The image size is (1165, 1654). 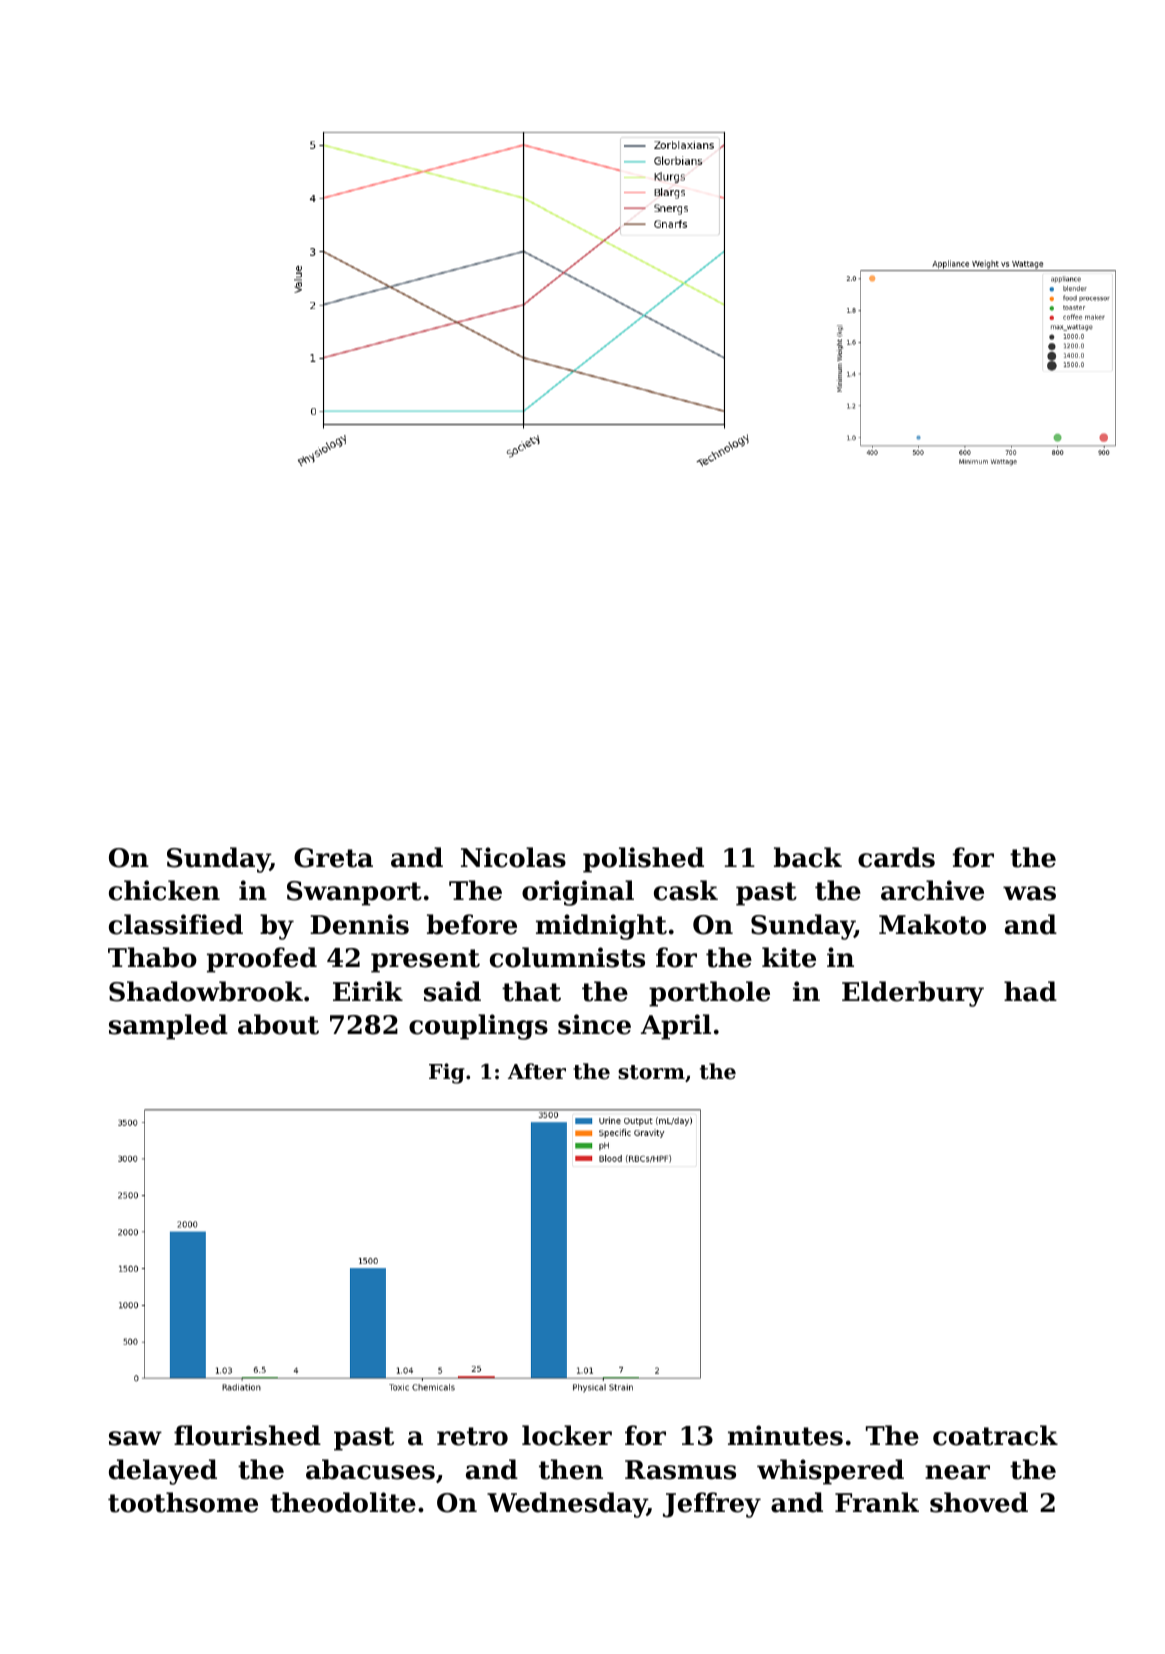 What do you see at coordinates (164, 890) in the page?
I see `chicken` at bounding box center [164, 890].
